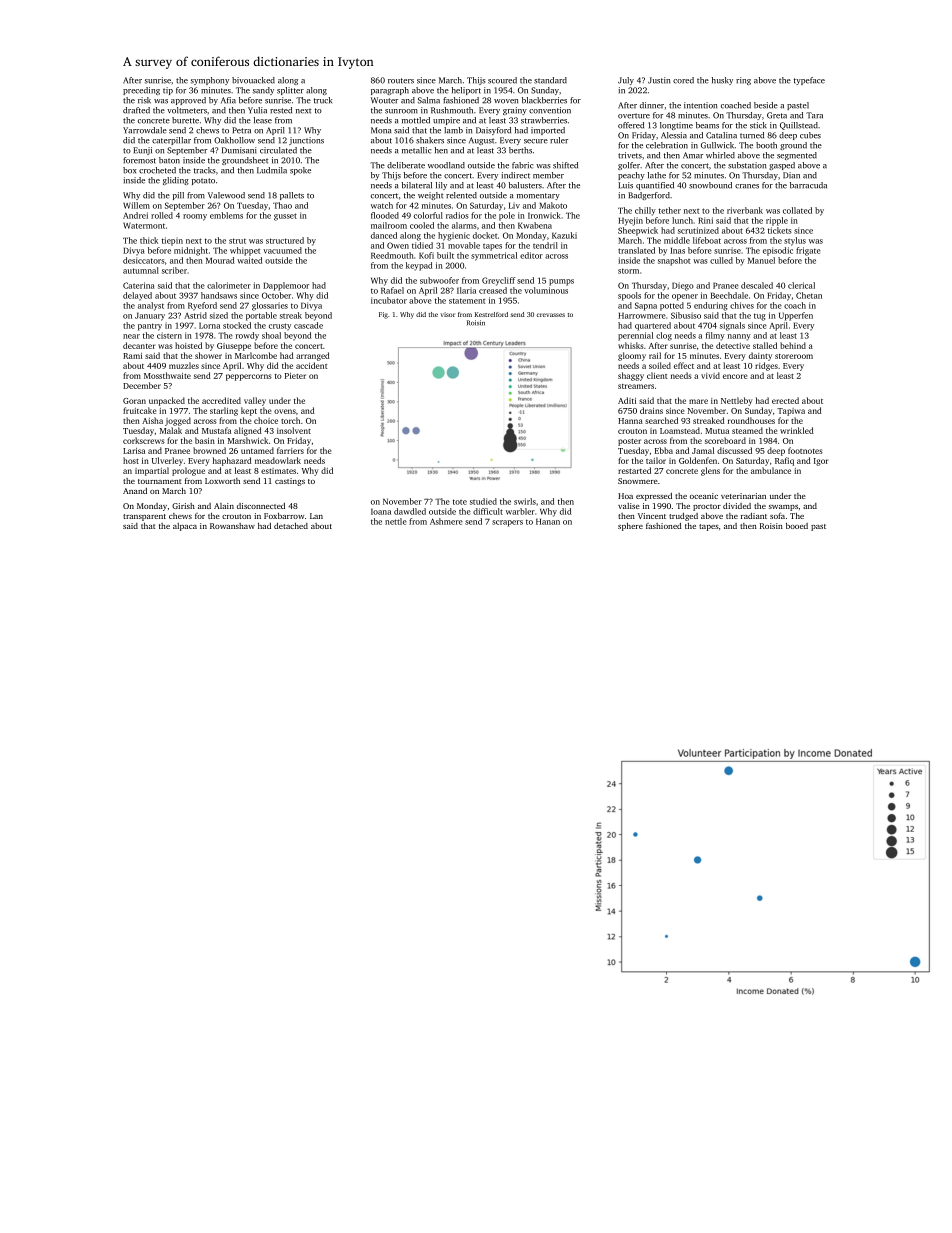 The width and height of the screenshot is (952, 1233). I want to click on routers, so click(401, 81).
